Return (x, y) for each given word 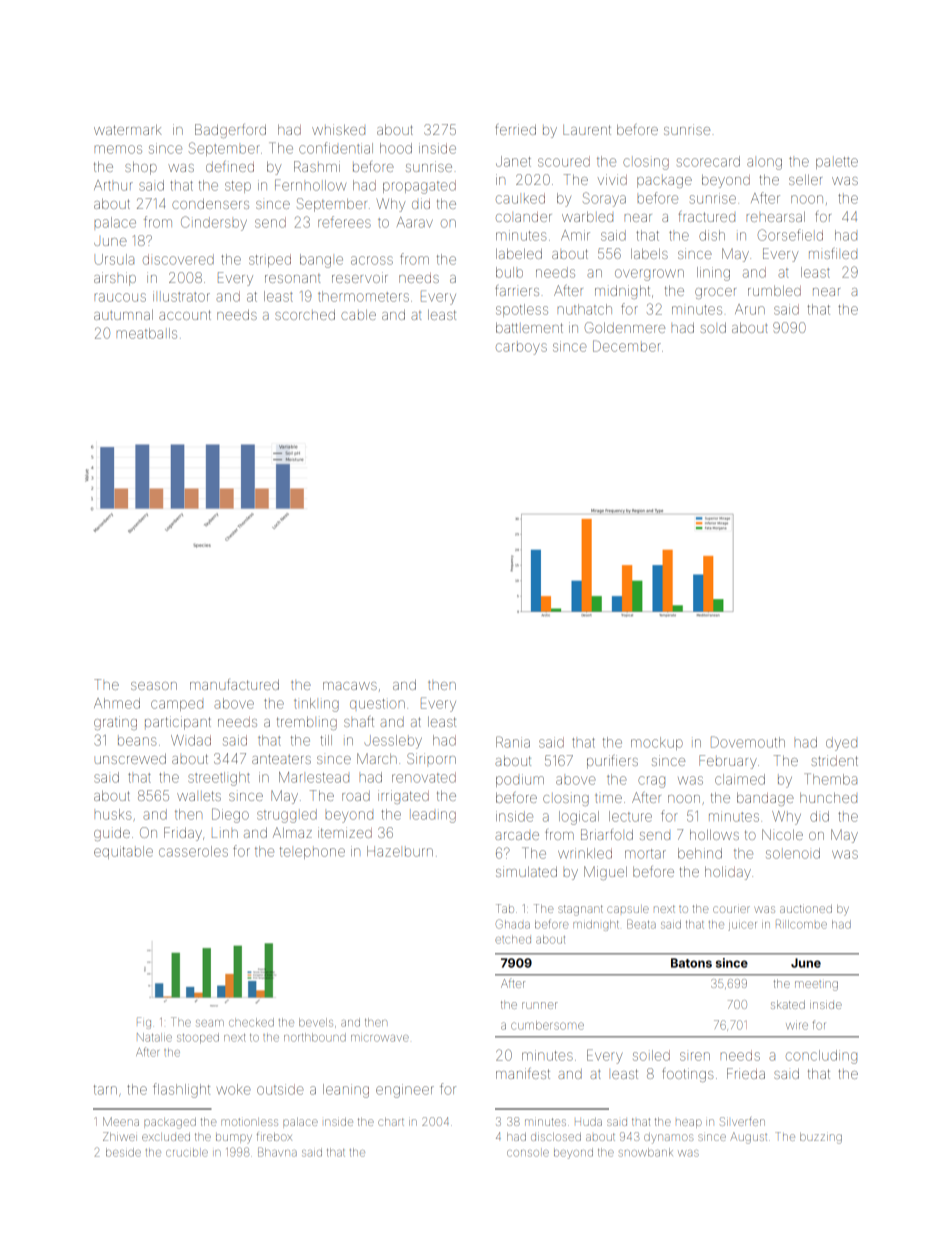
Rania (513, 742)
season (154, 686)
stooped (198, 1038)
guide (112, 834)
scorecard (708, 161)
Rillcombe (801, 924)
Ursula (114, 259)
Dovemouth (748, 742)
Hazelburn (400, 851)
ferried (515, 129)
